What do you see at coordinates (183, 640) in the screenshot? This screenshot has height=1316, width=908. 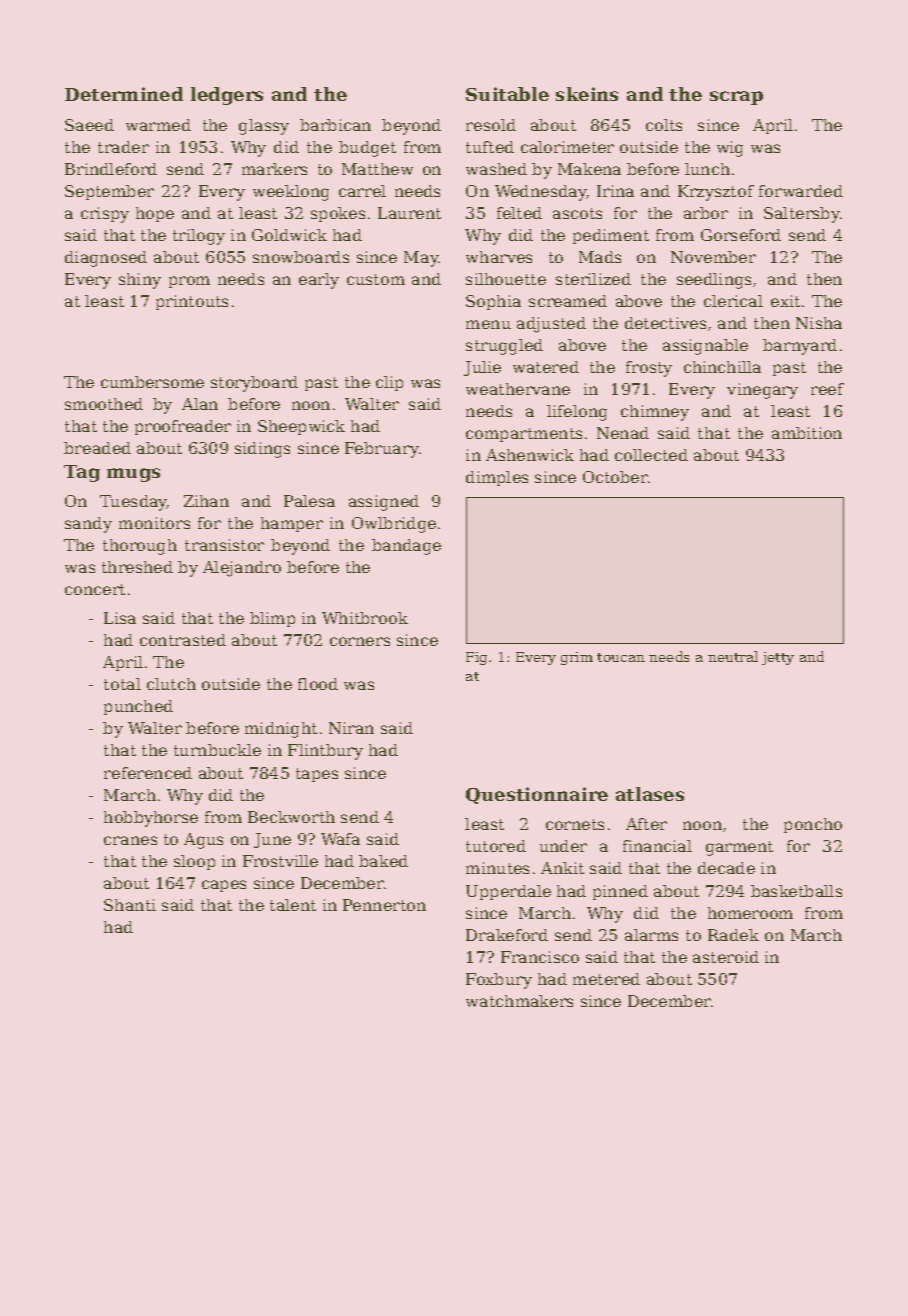 I see `contrasted` at bounding box center [183, 640].
